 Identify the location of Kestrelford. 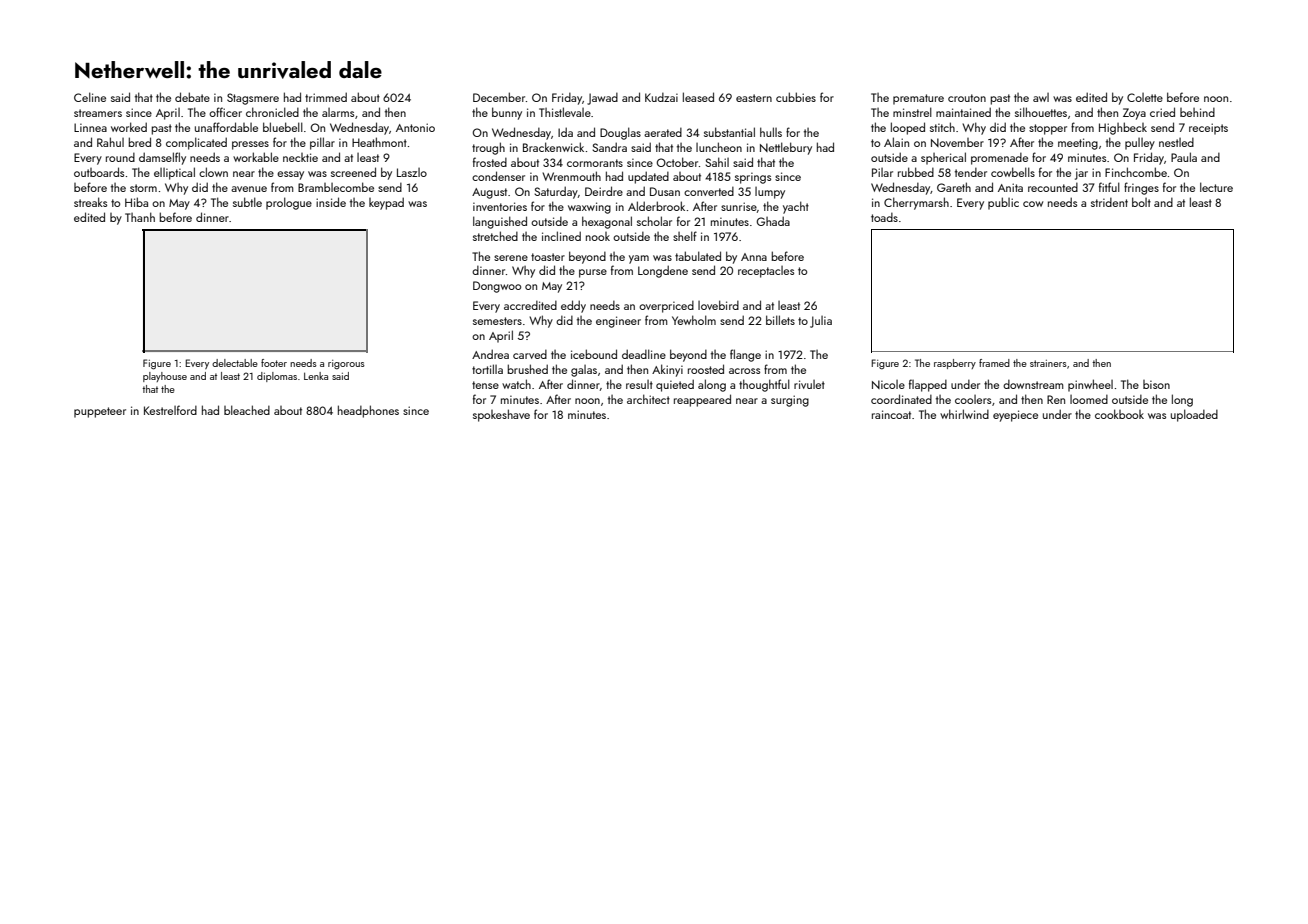
(170, 410).
